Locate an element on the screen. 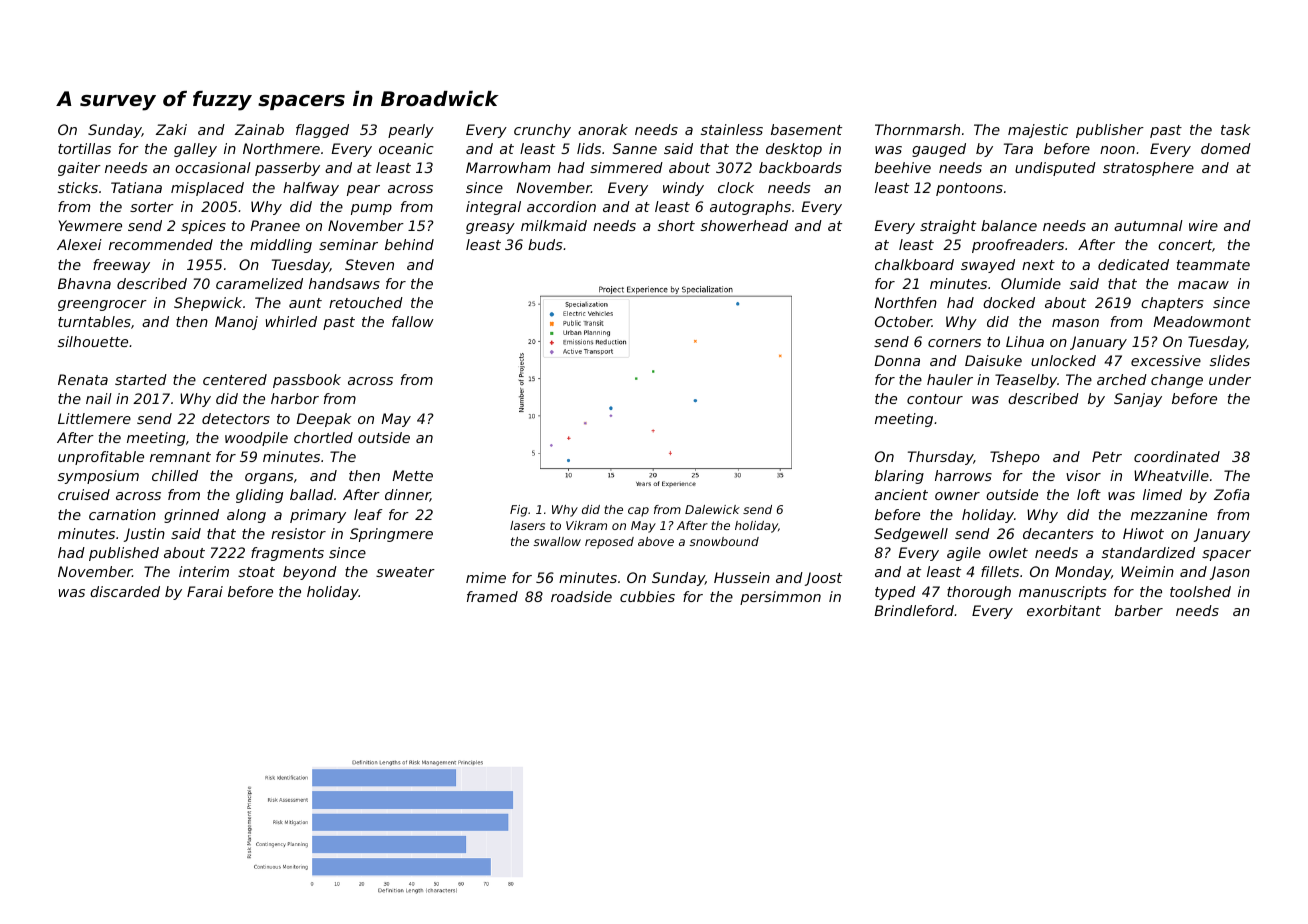  majestic is located at coordinates (1038, 131).
